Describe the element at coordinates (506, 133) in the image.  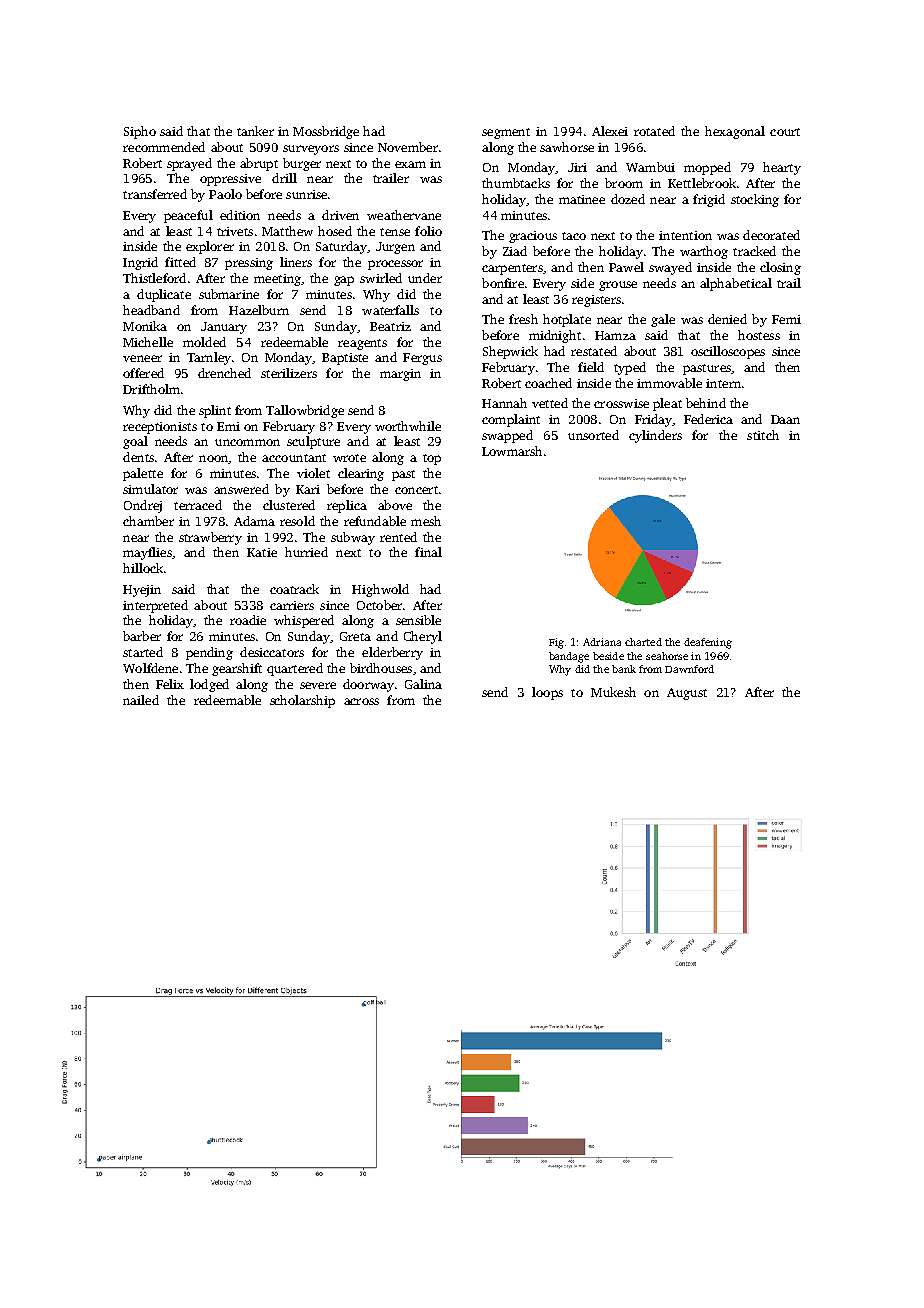
I see `segment` at that location.
